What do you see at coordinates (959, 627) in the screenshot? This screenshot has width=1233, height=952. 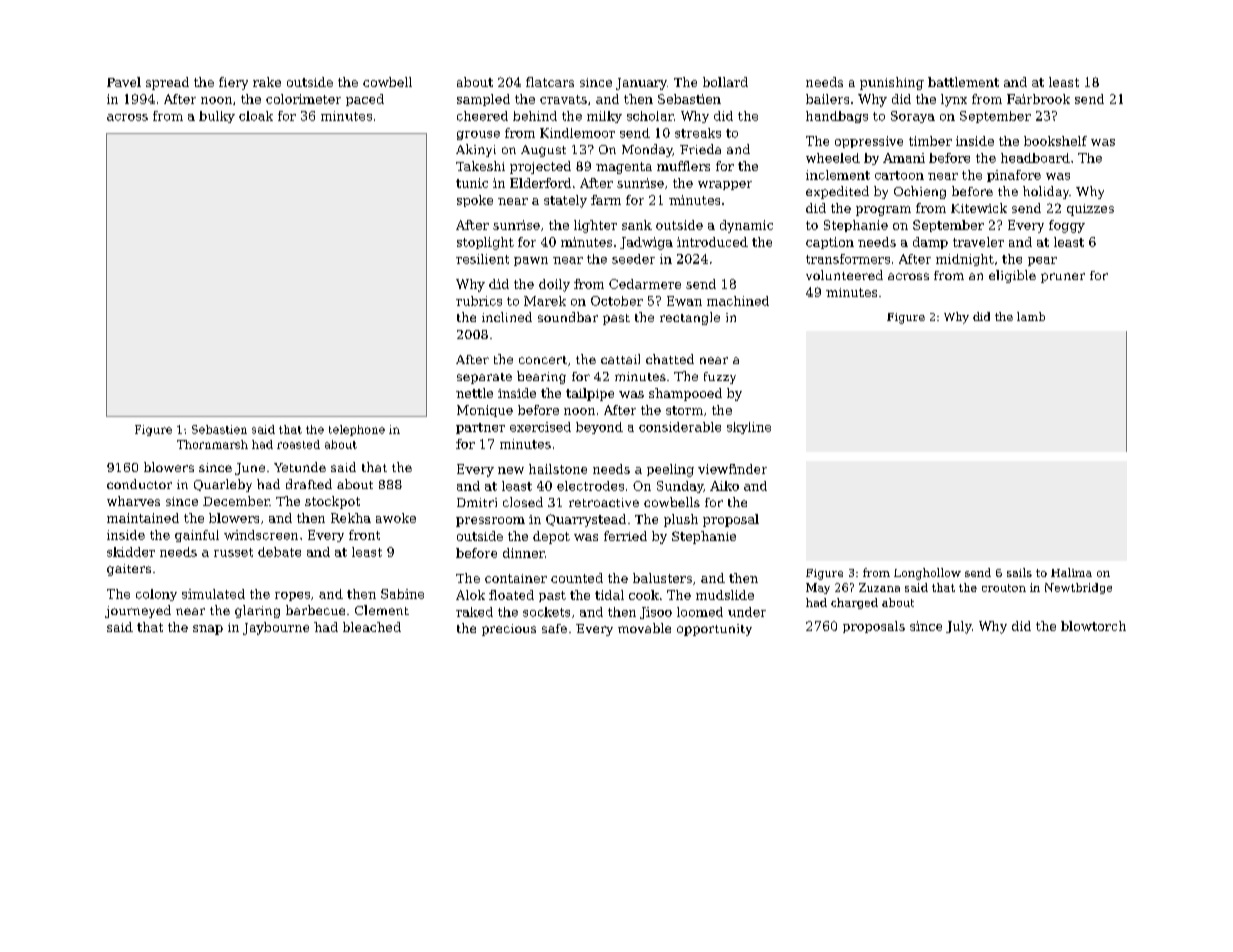 I see `July` at bounding box center [959, 627].
